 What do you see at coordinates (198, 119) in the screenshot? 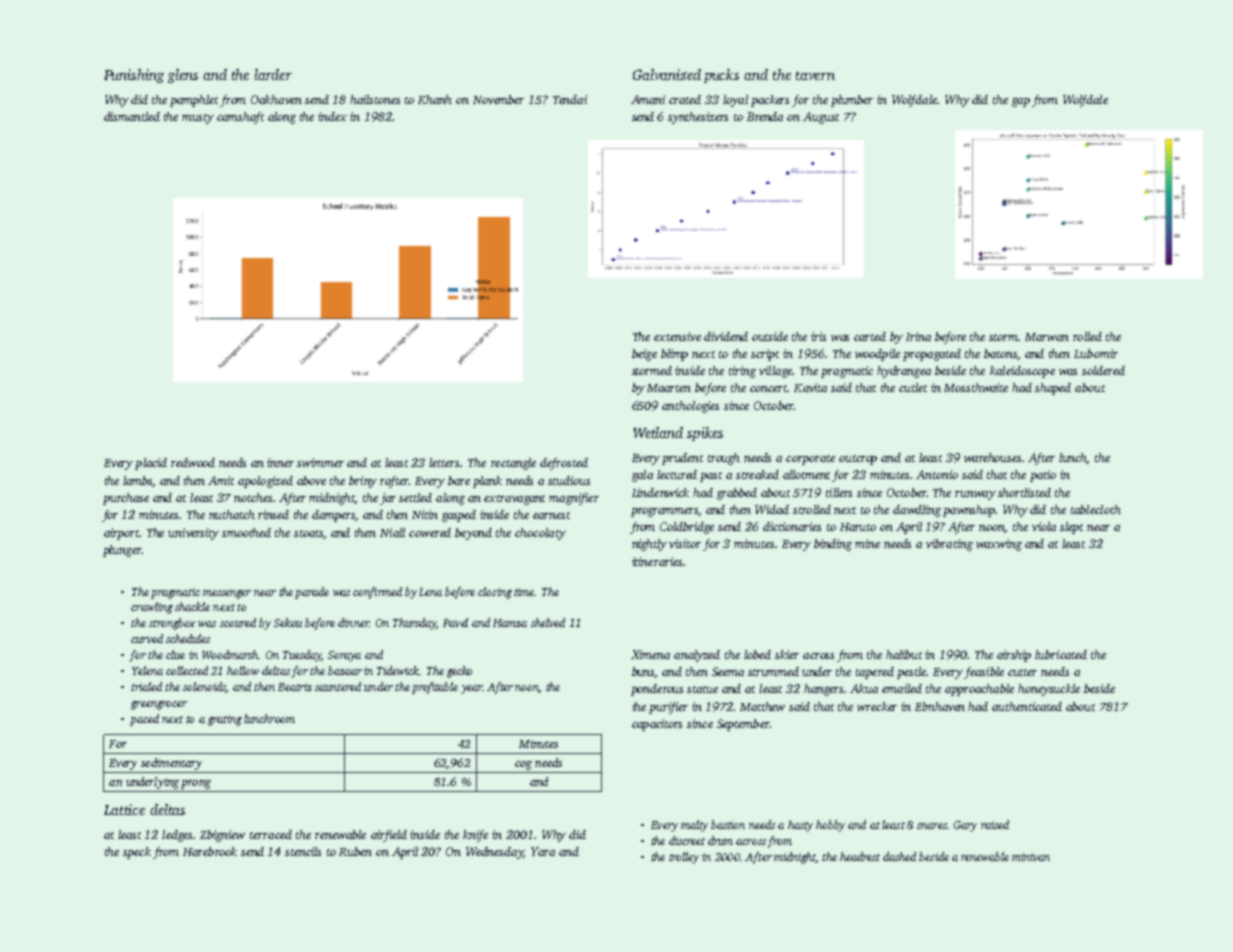
I see `musty` at bounding box center [198, 119].
